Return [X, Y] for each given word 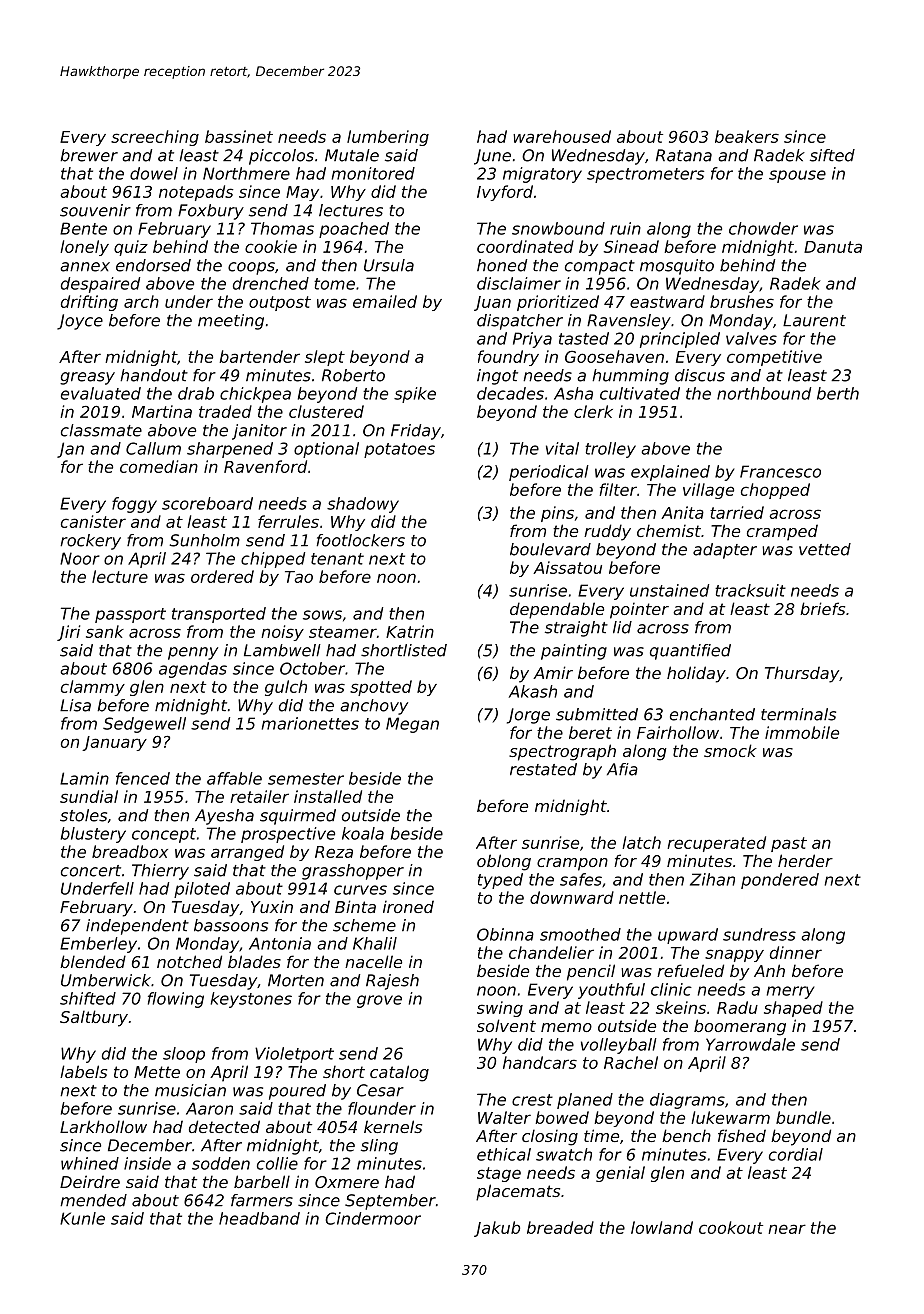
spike [415, 395]
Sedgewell [144, 725]
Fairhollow [678, 732]
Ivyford [505, 193]
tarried [737, 512]
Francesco [780, 471]
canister [93, 521]
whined [90, 1163]
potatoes [399, 450]
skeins [681, 1007]
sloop [184, 1055]
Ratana [684, 155]
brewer [89, 155]
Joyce [80, 322]
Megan [412, 725]
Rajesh [392, 982]
